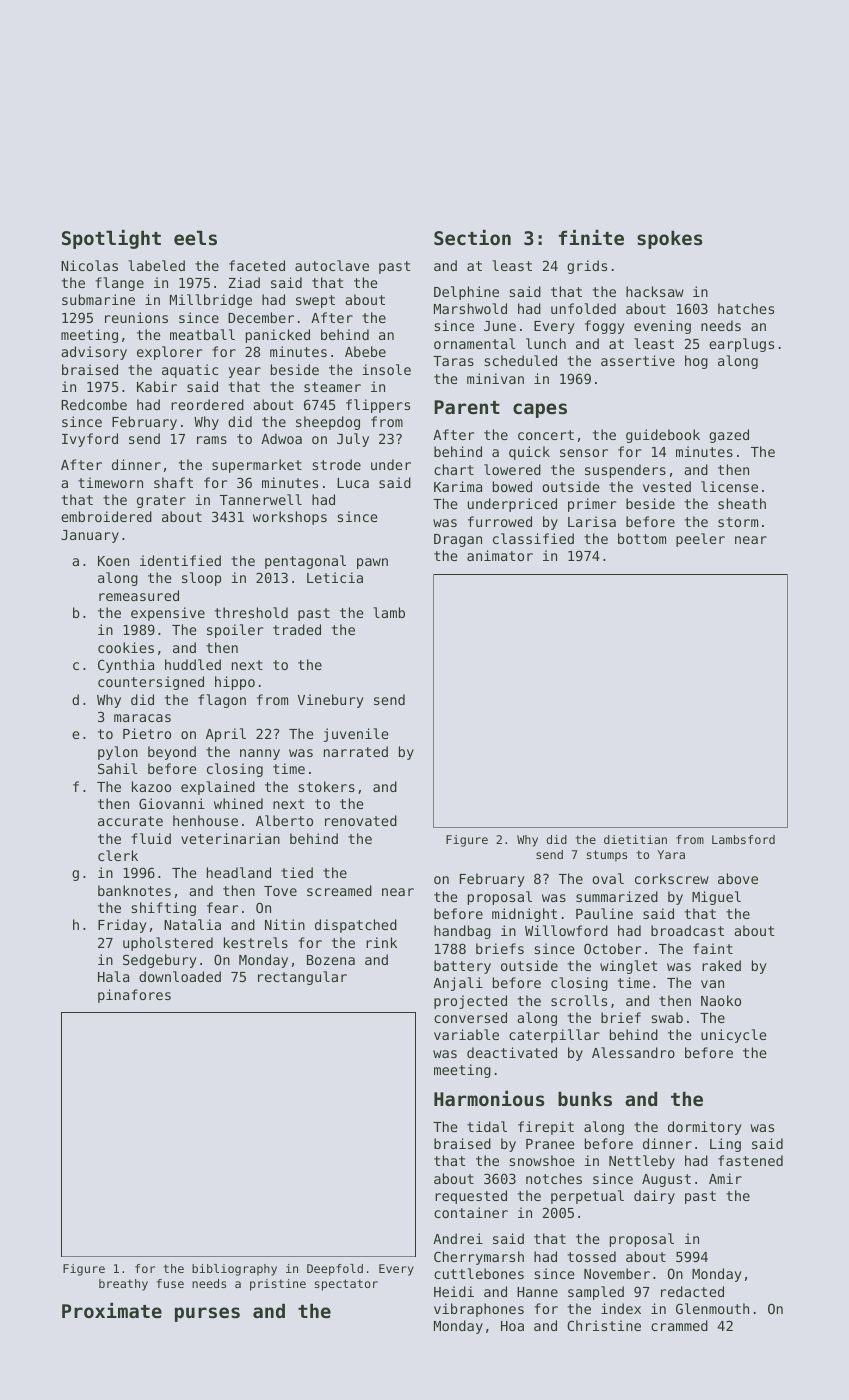  What do you see at coordinates (721, 965) in the document?
I see `raked` at bounding box center [721, 965].
